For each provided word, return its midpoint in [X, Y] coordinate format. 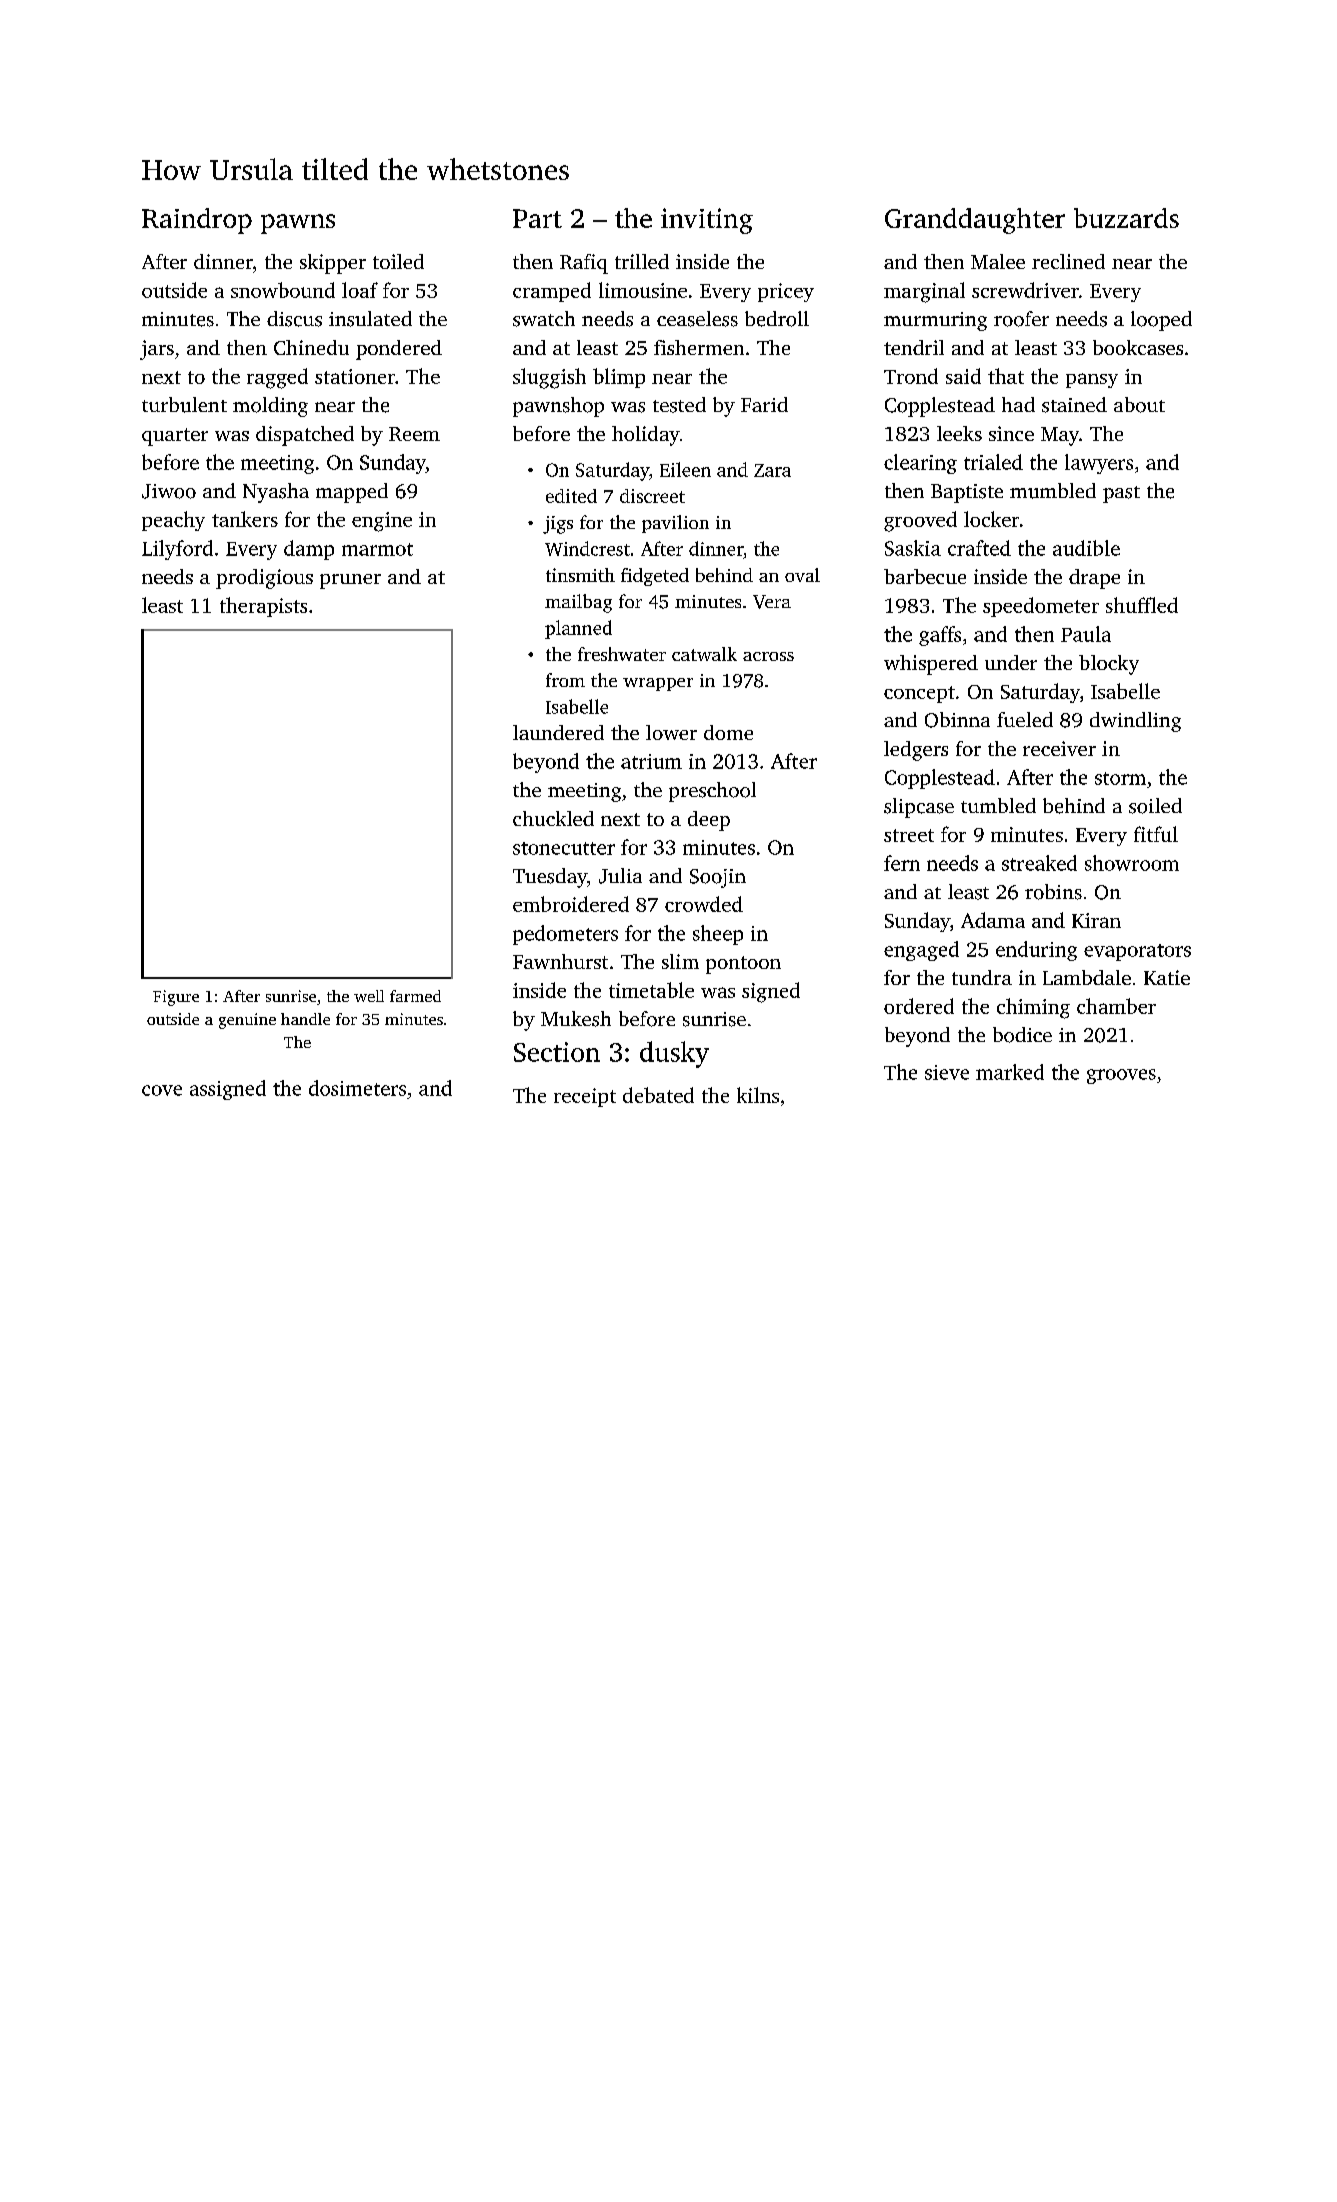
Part [537, 218]
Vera [772, 602]
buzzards [1126, 218]
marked [1010, 1072]
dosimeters [357, 1088]
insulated [370, 319]
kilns [758, 1095]
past [1121, 494]
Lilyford [177, 550]
